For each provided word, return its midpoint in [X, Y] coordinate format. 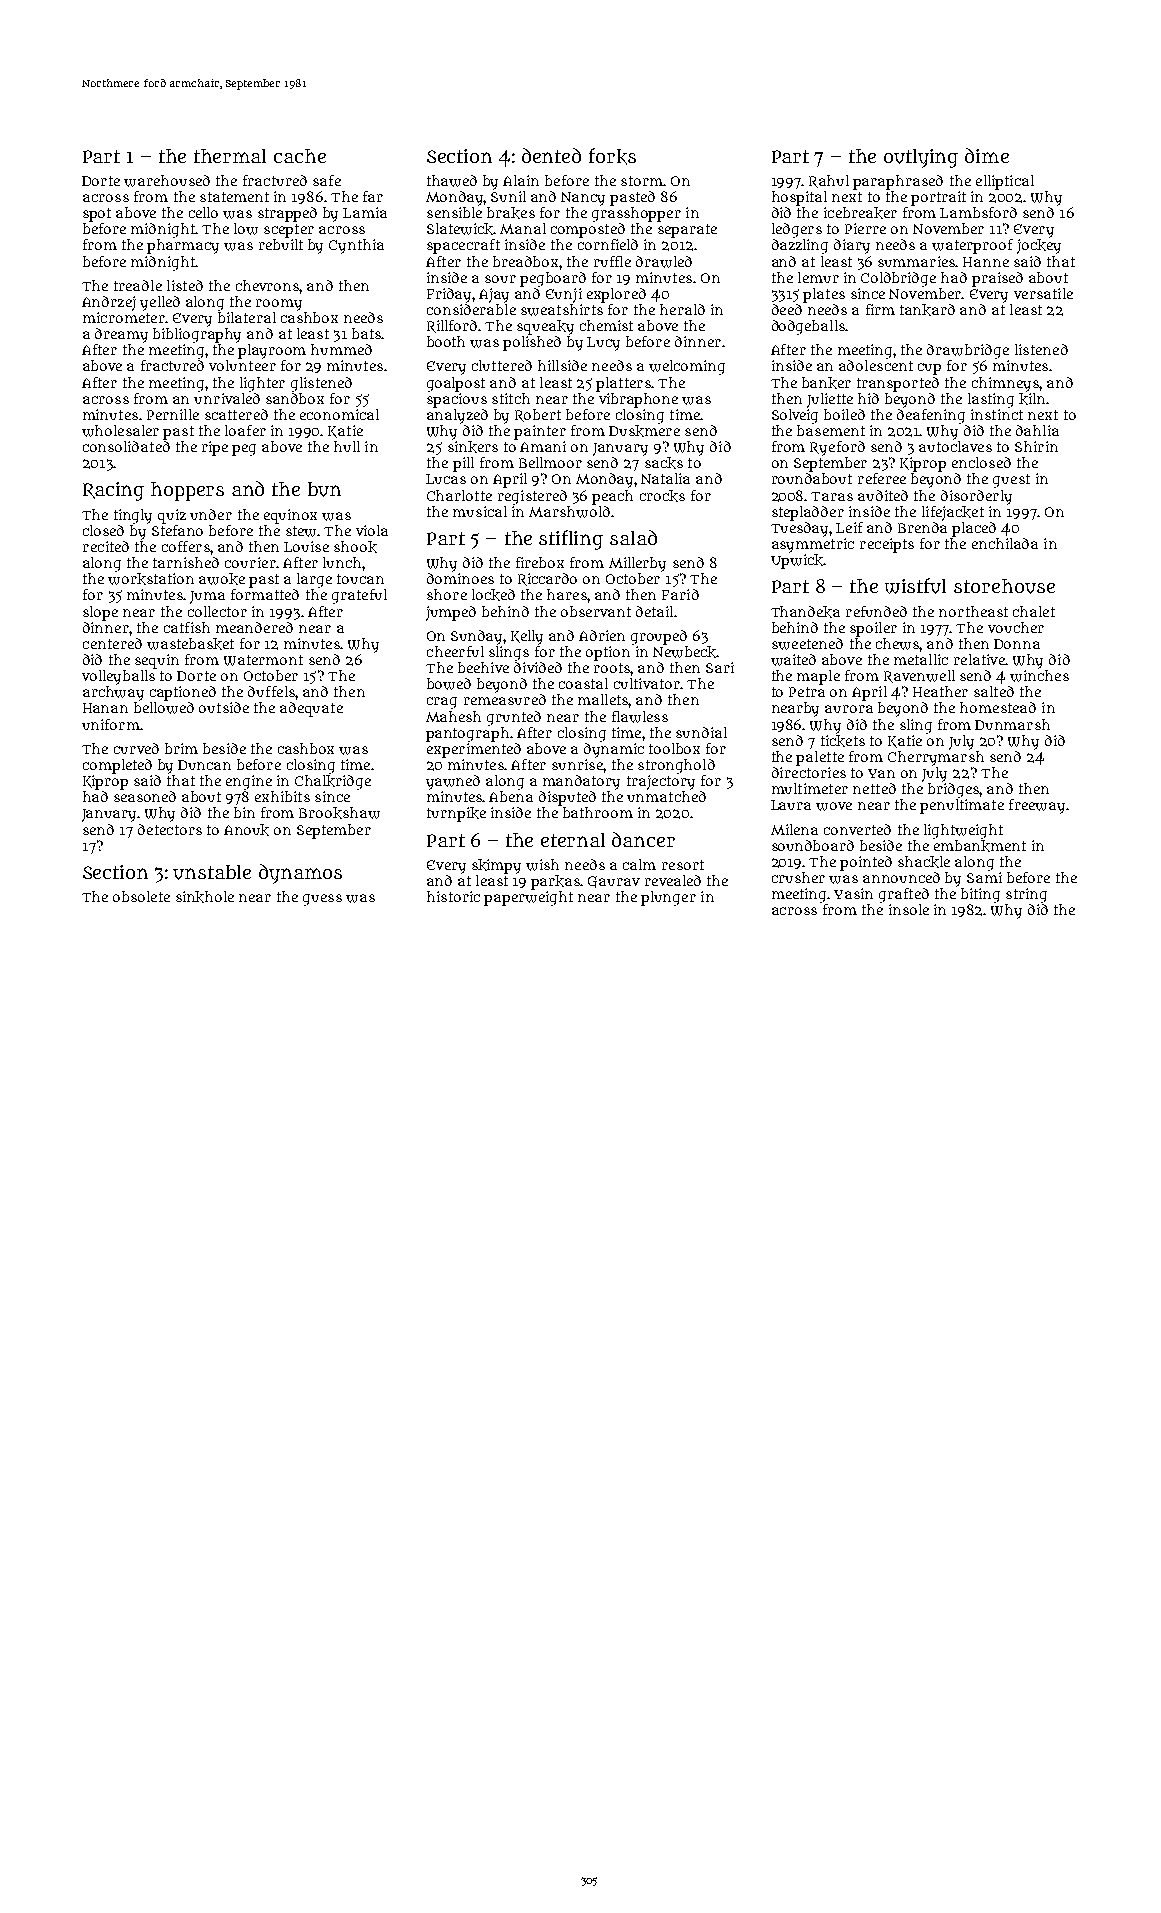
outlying [921, 158]
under [211, 514]
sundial [701, 732]
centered [112, 643]
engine [249, 782]
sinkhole [205, 897]
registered [532, 497]
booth [446, 341]
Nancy [583, 199]
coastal [583, 683]
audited [883, 495]
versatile [1043, 293]
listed [185, 285]
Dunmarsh [1012, 724]
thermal [230, 156]
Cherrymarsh [936, 758]
